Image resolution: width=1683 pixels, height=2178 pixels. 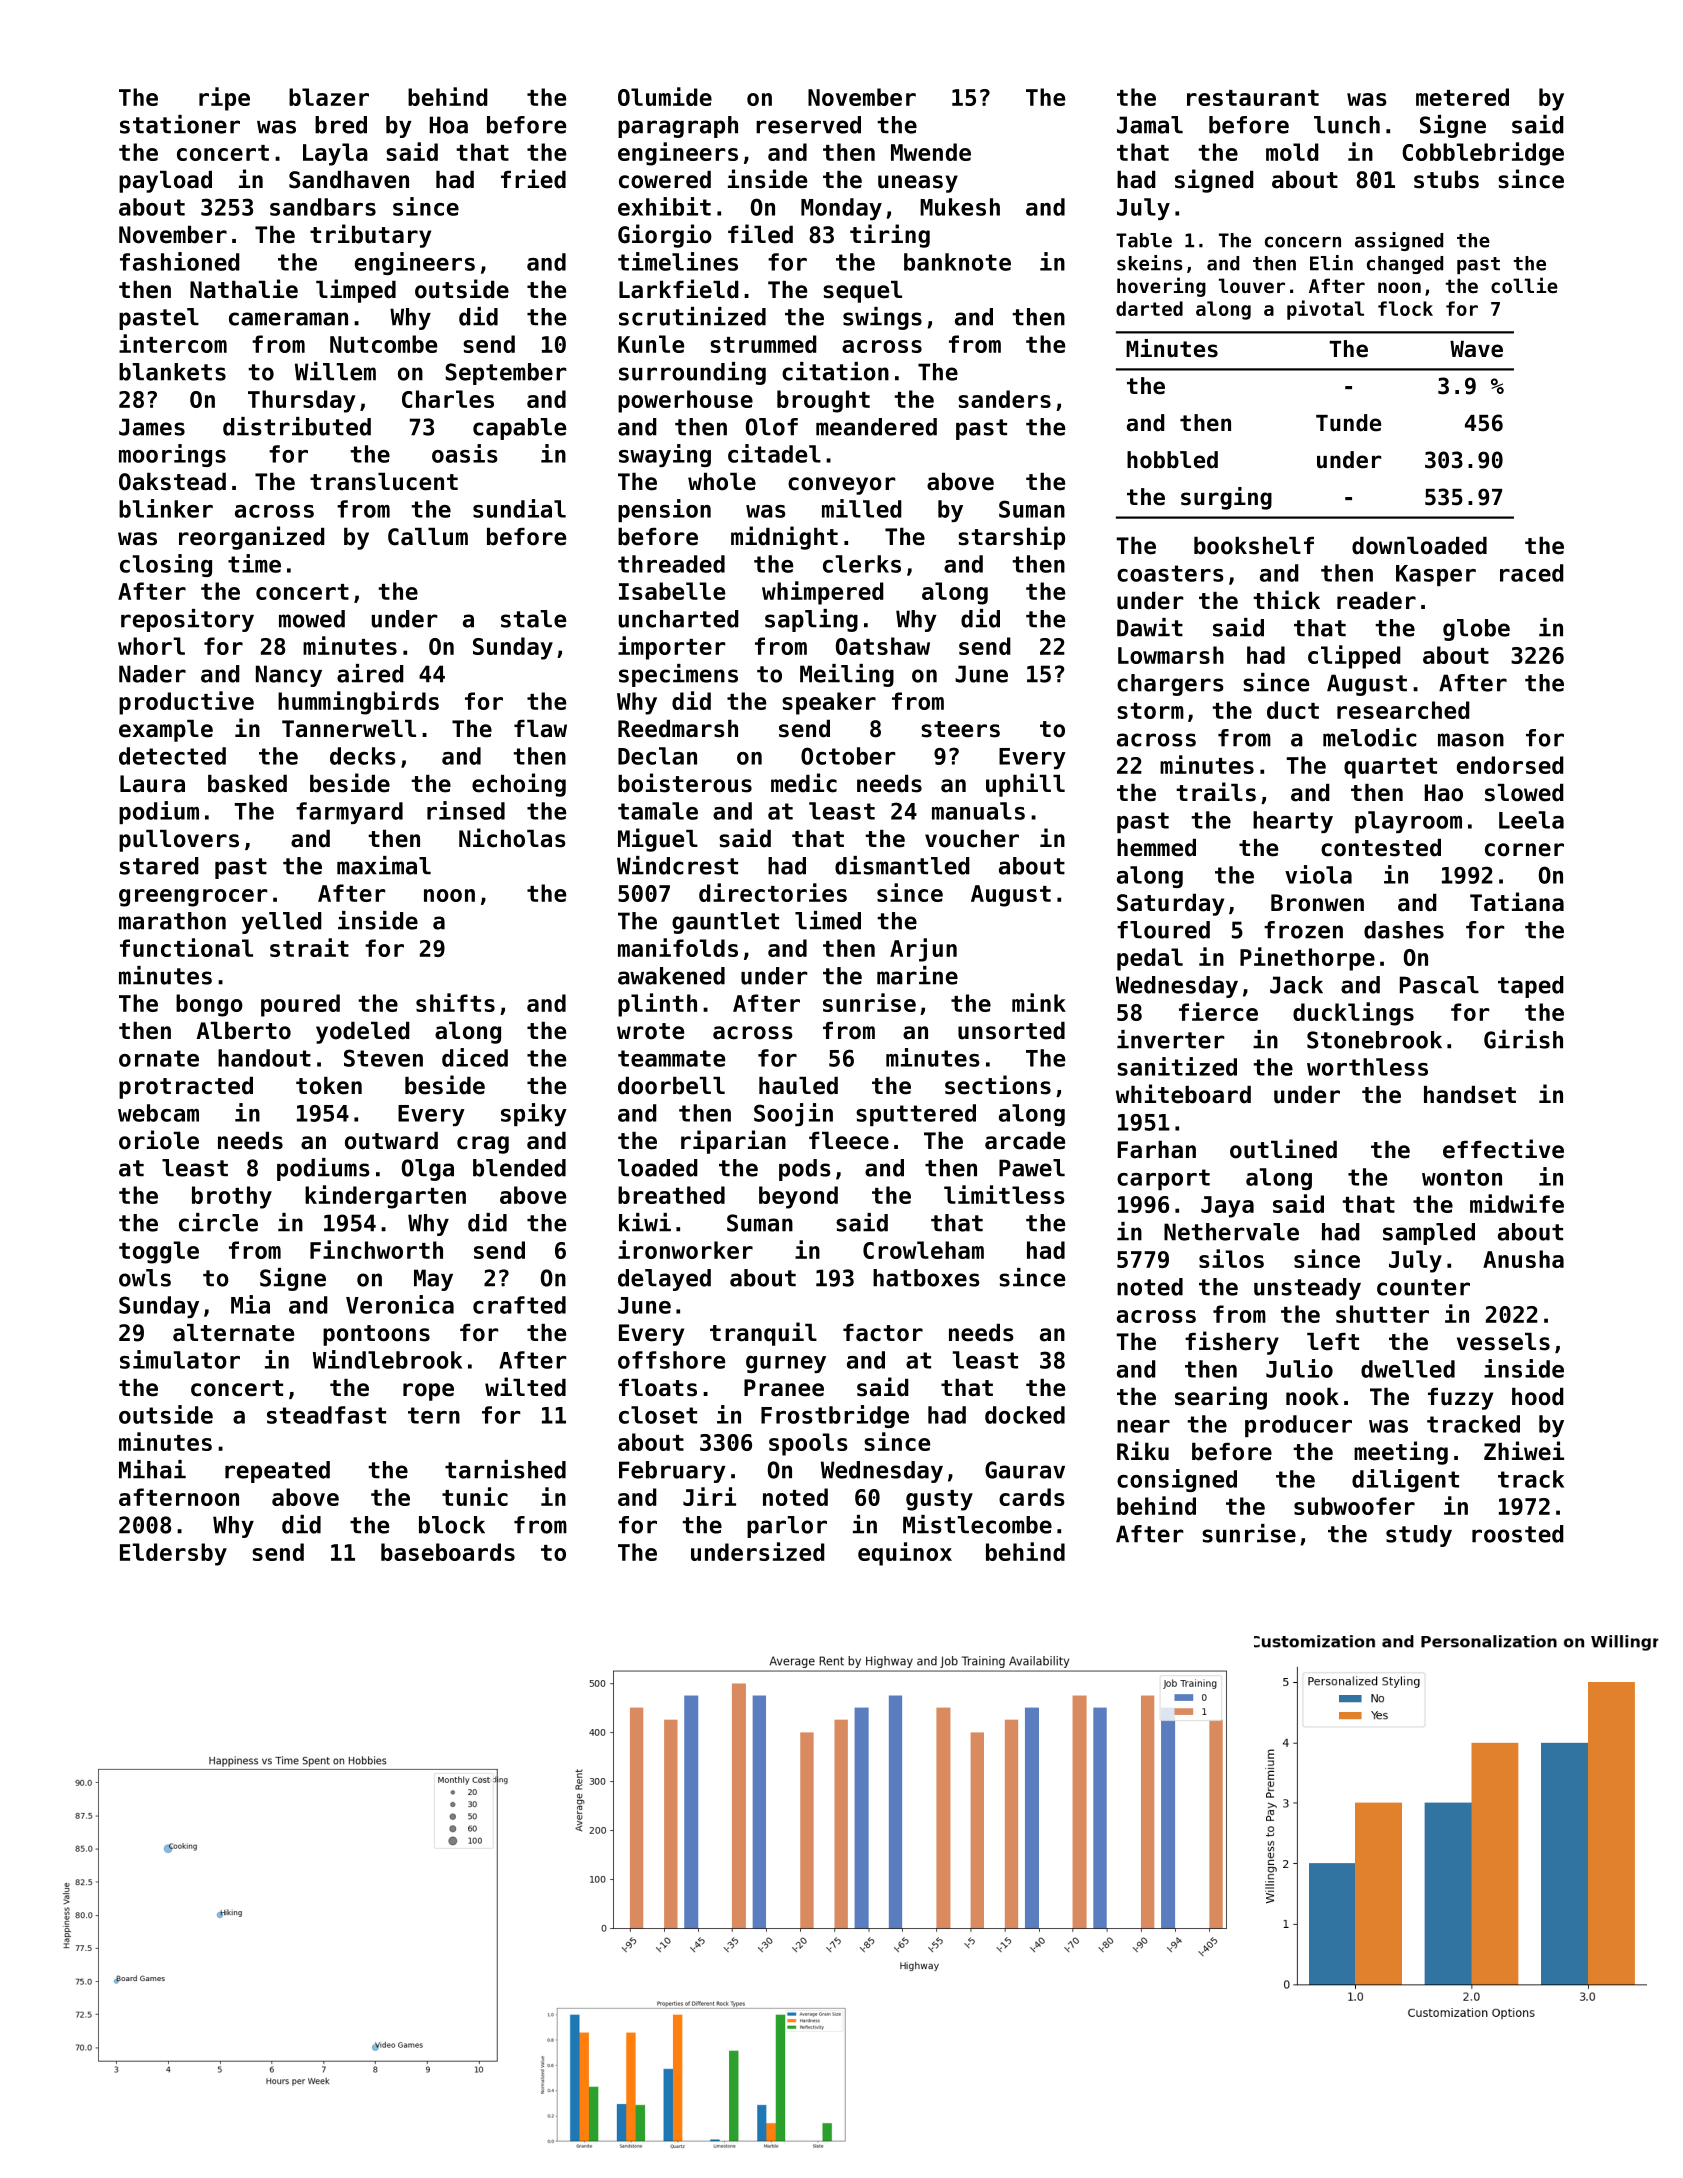 I want to click on Mwende, so click(x=931, y=152).
